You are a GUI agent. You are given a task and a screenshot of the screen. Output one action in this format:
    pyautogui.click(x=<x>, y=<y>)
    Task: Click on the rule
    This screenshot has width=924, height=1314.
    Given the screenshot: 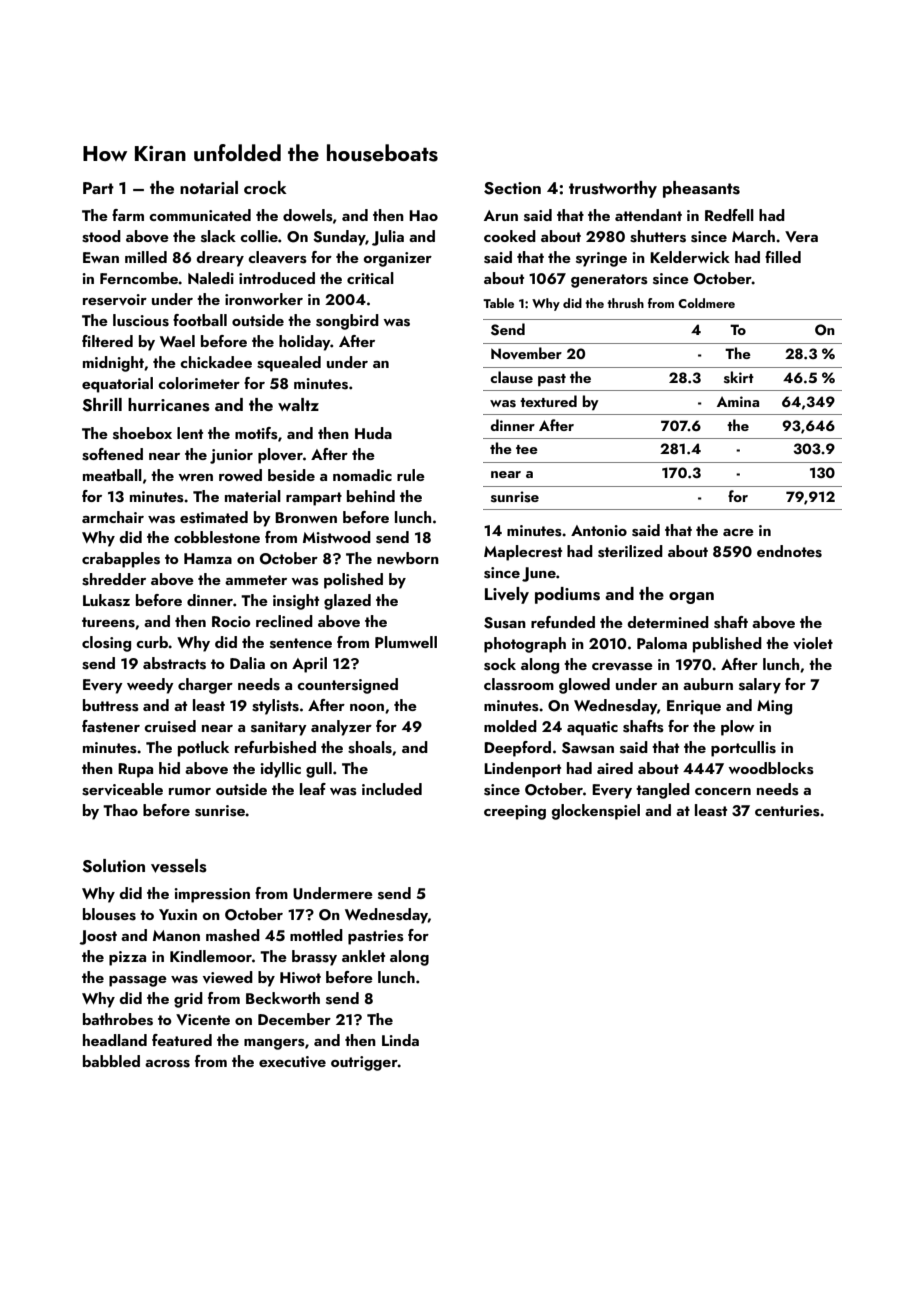 What is the action you would take?
    pyautogui.click(x=411, y=475)
